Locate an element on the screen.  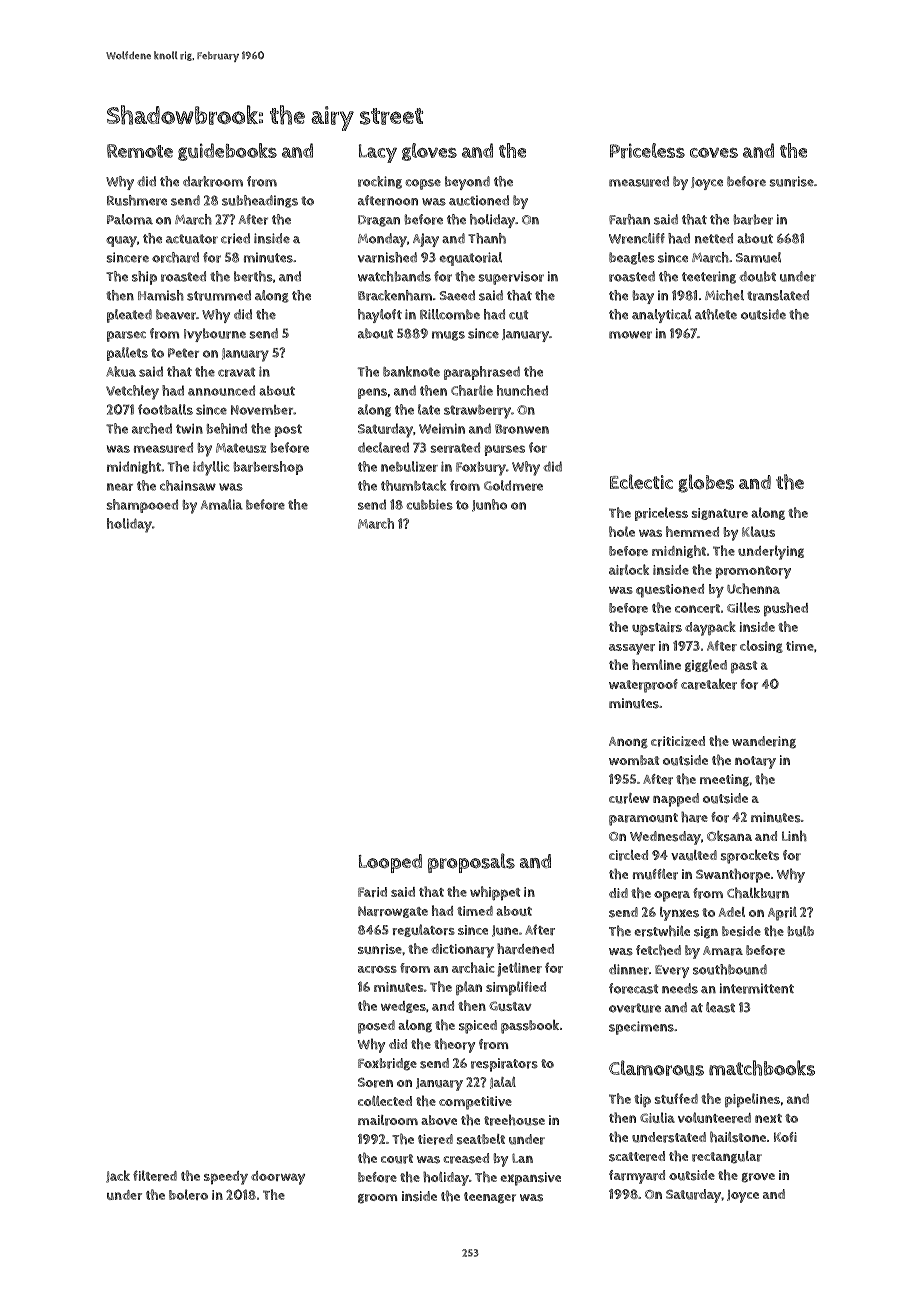
hunched is located at coordinates (522, 390).
